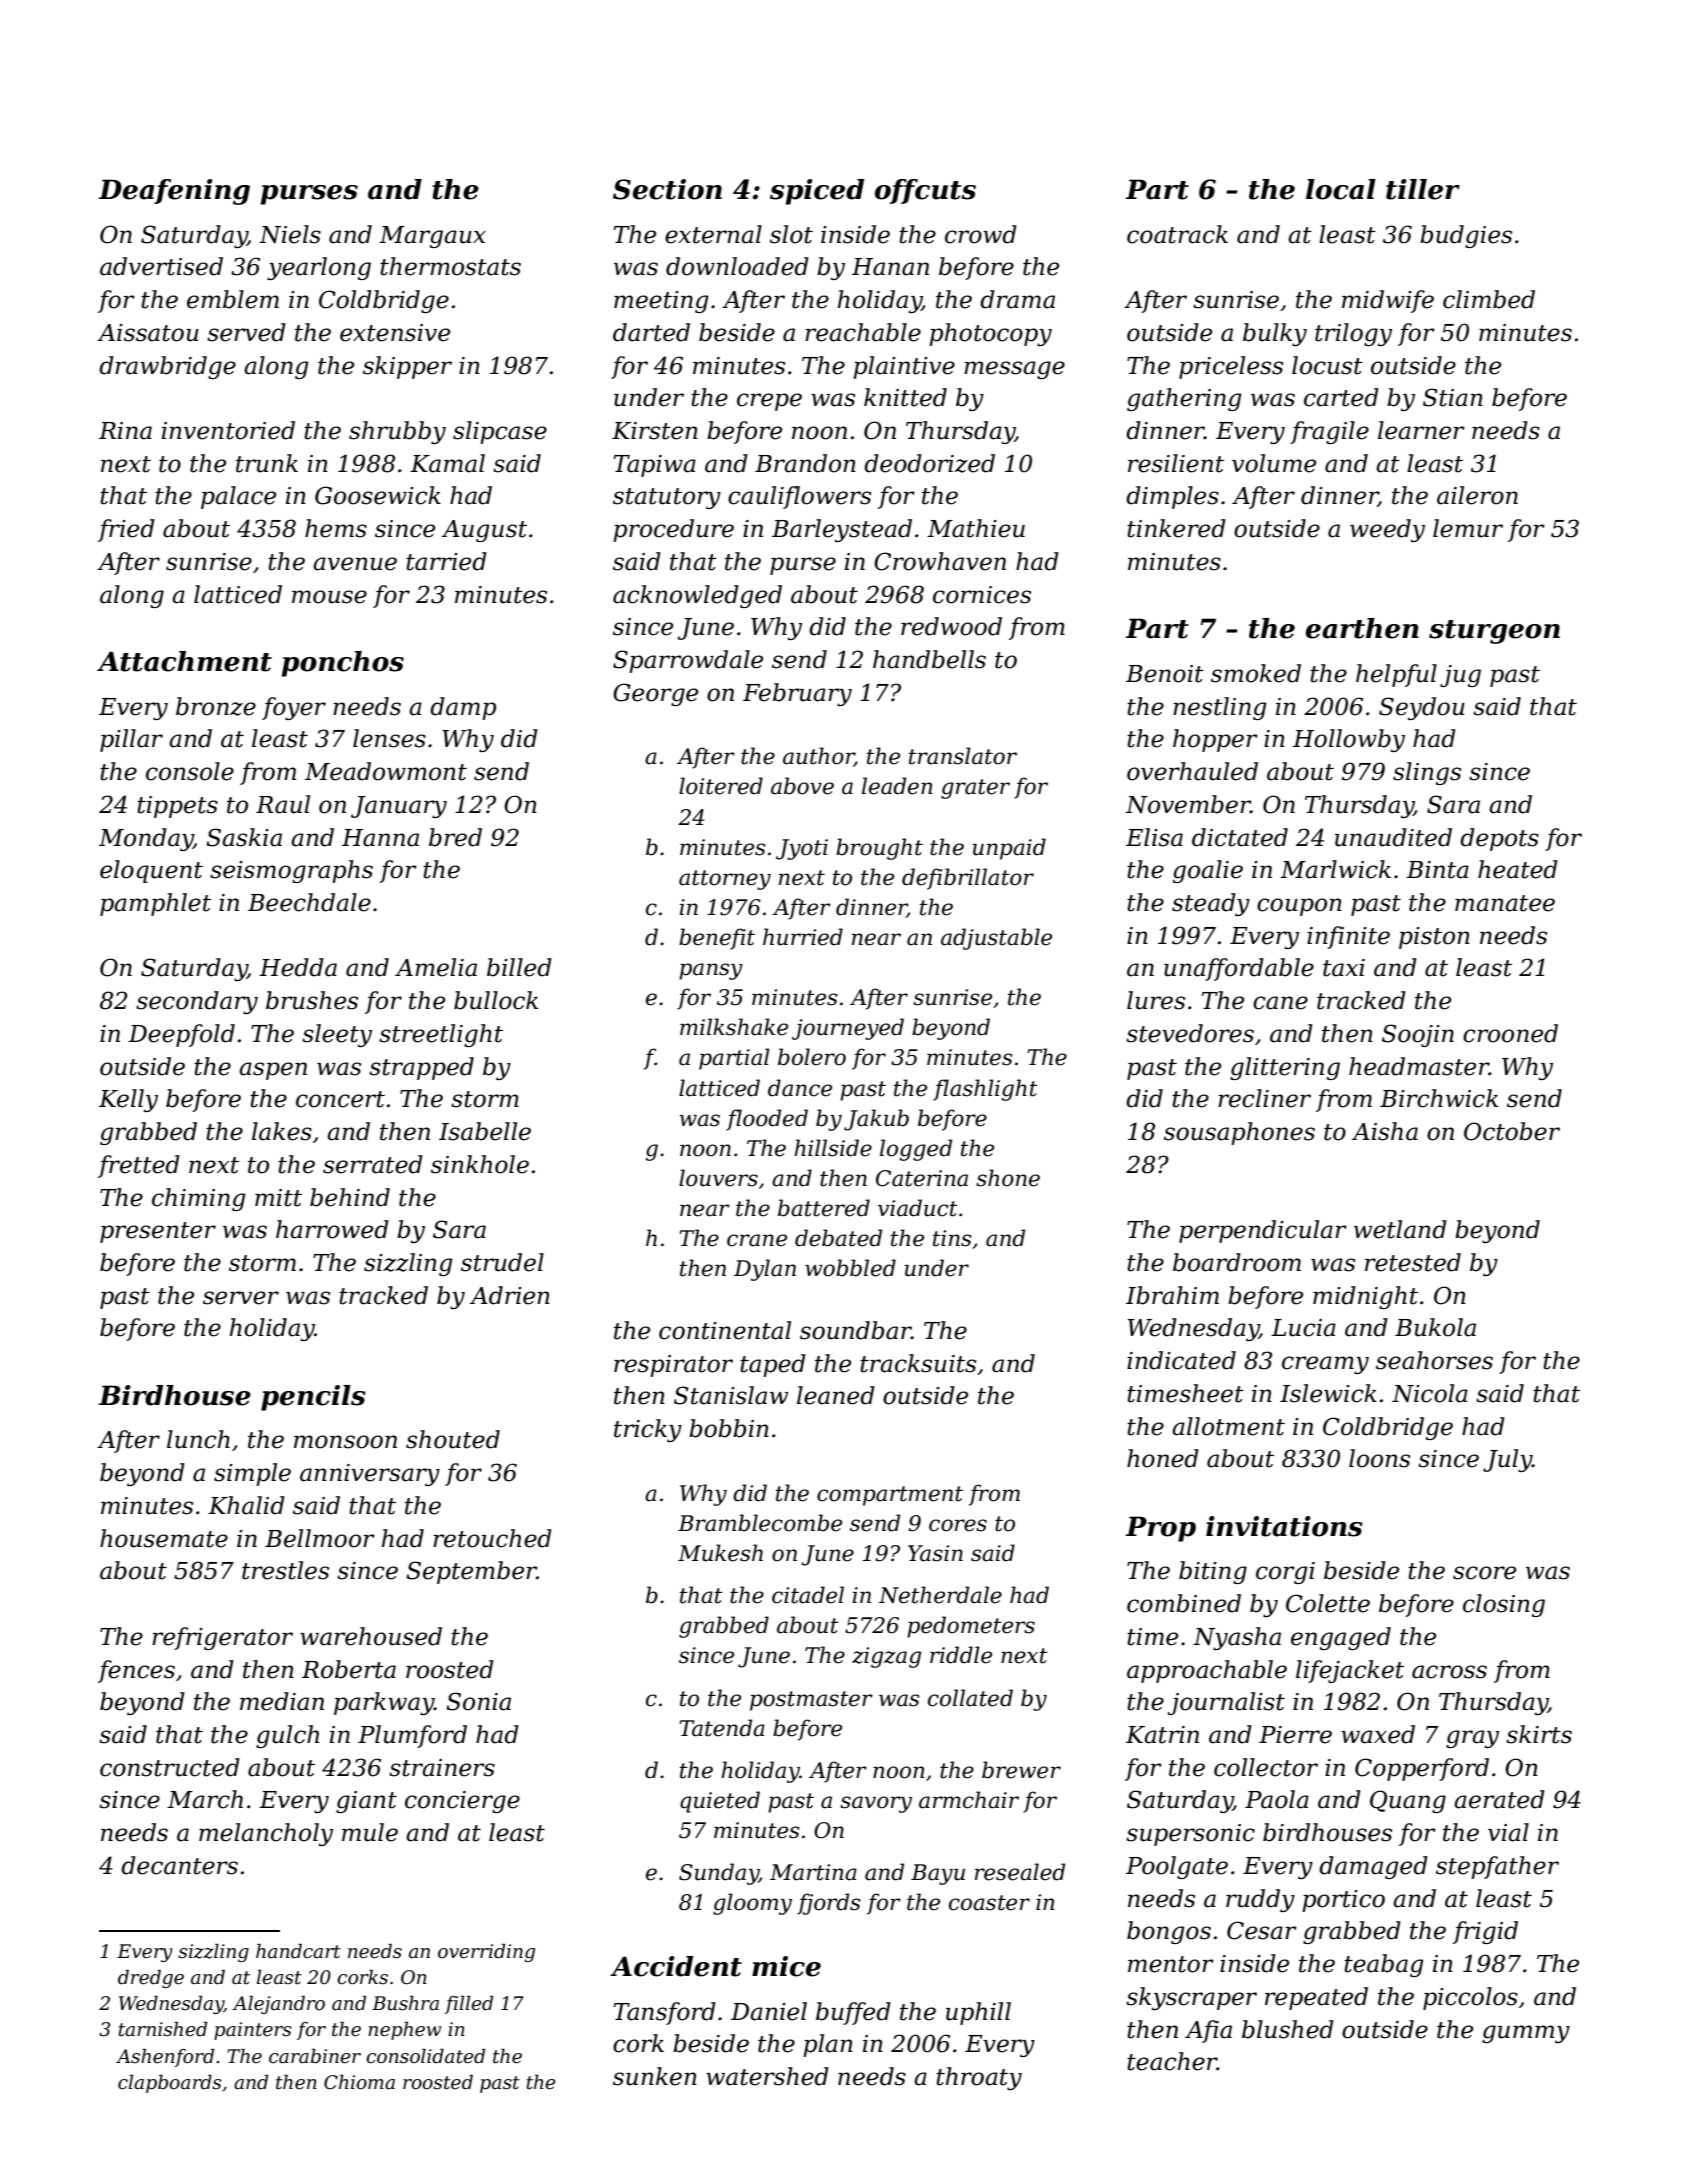 The width and height of the screenshot is (1683, 2178). I want to click on September, so click(471, 1572).
